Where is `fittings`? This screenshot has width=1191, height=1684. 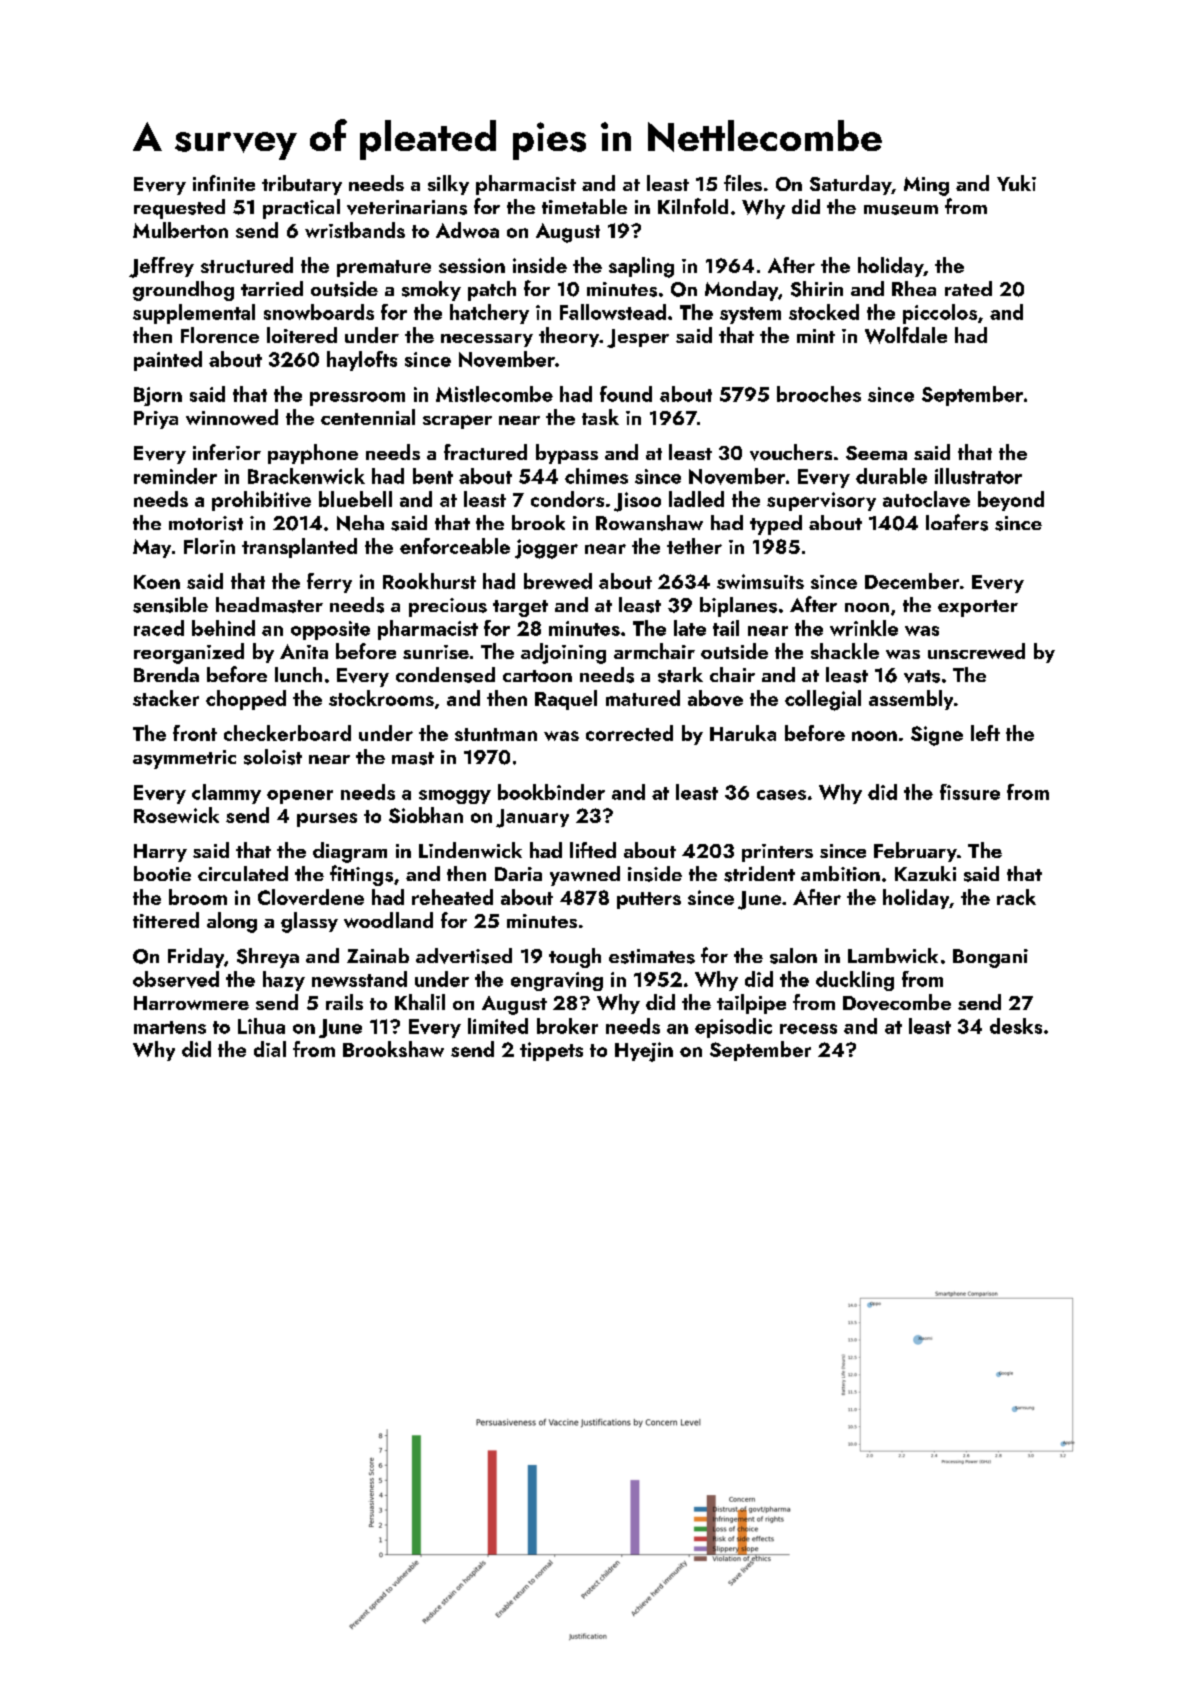 fittings is located at coordinates (361, 875).
